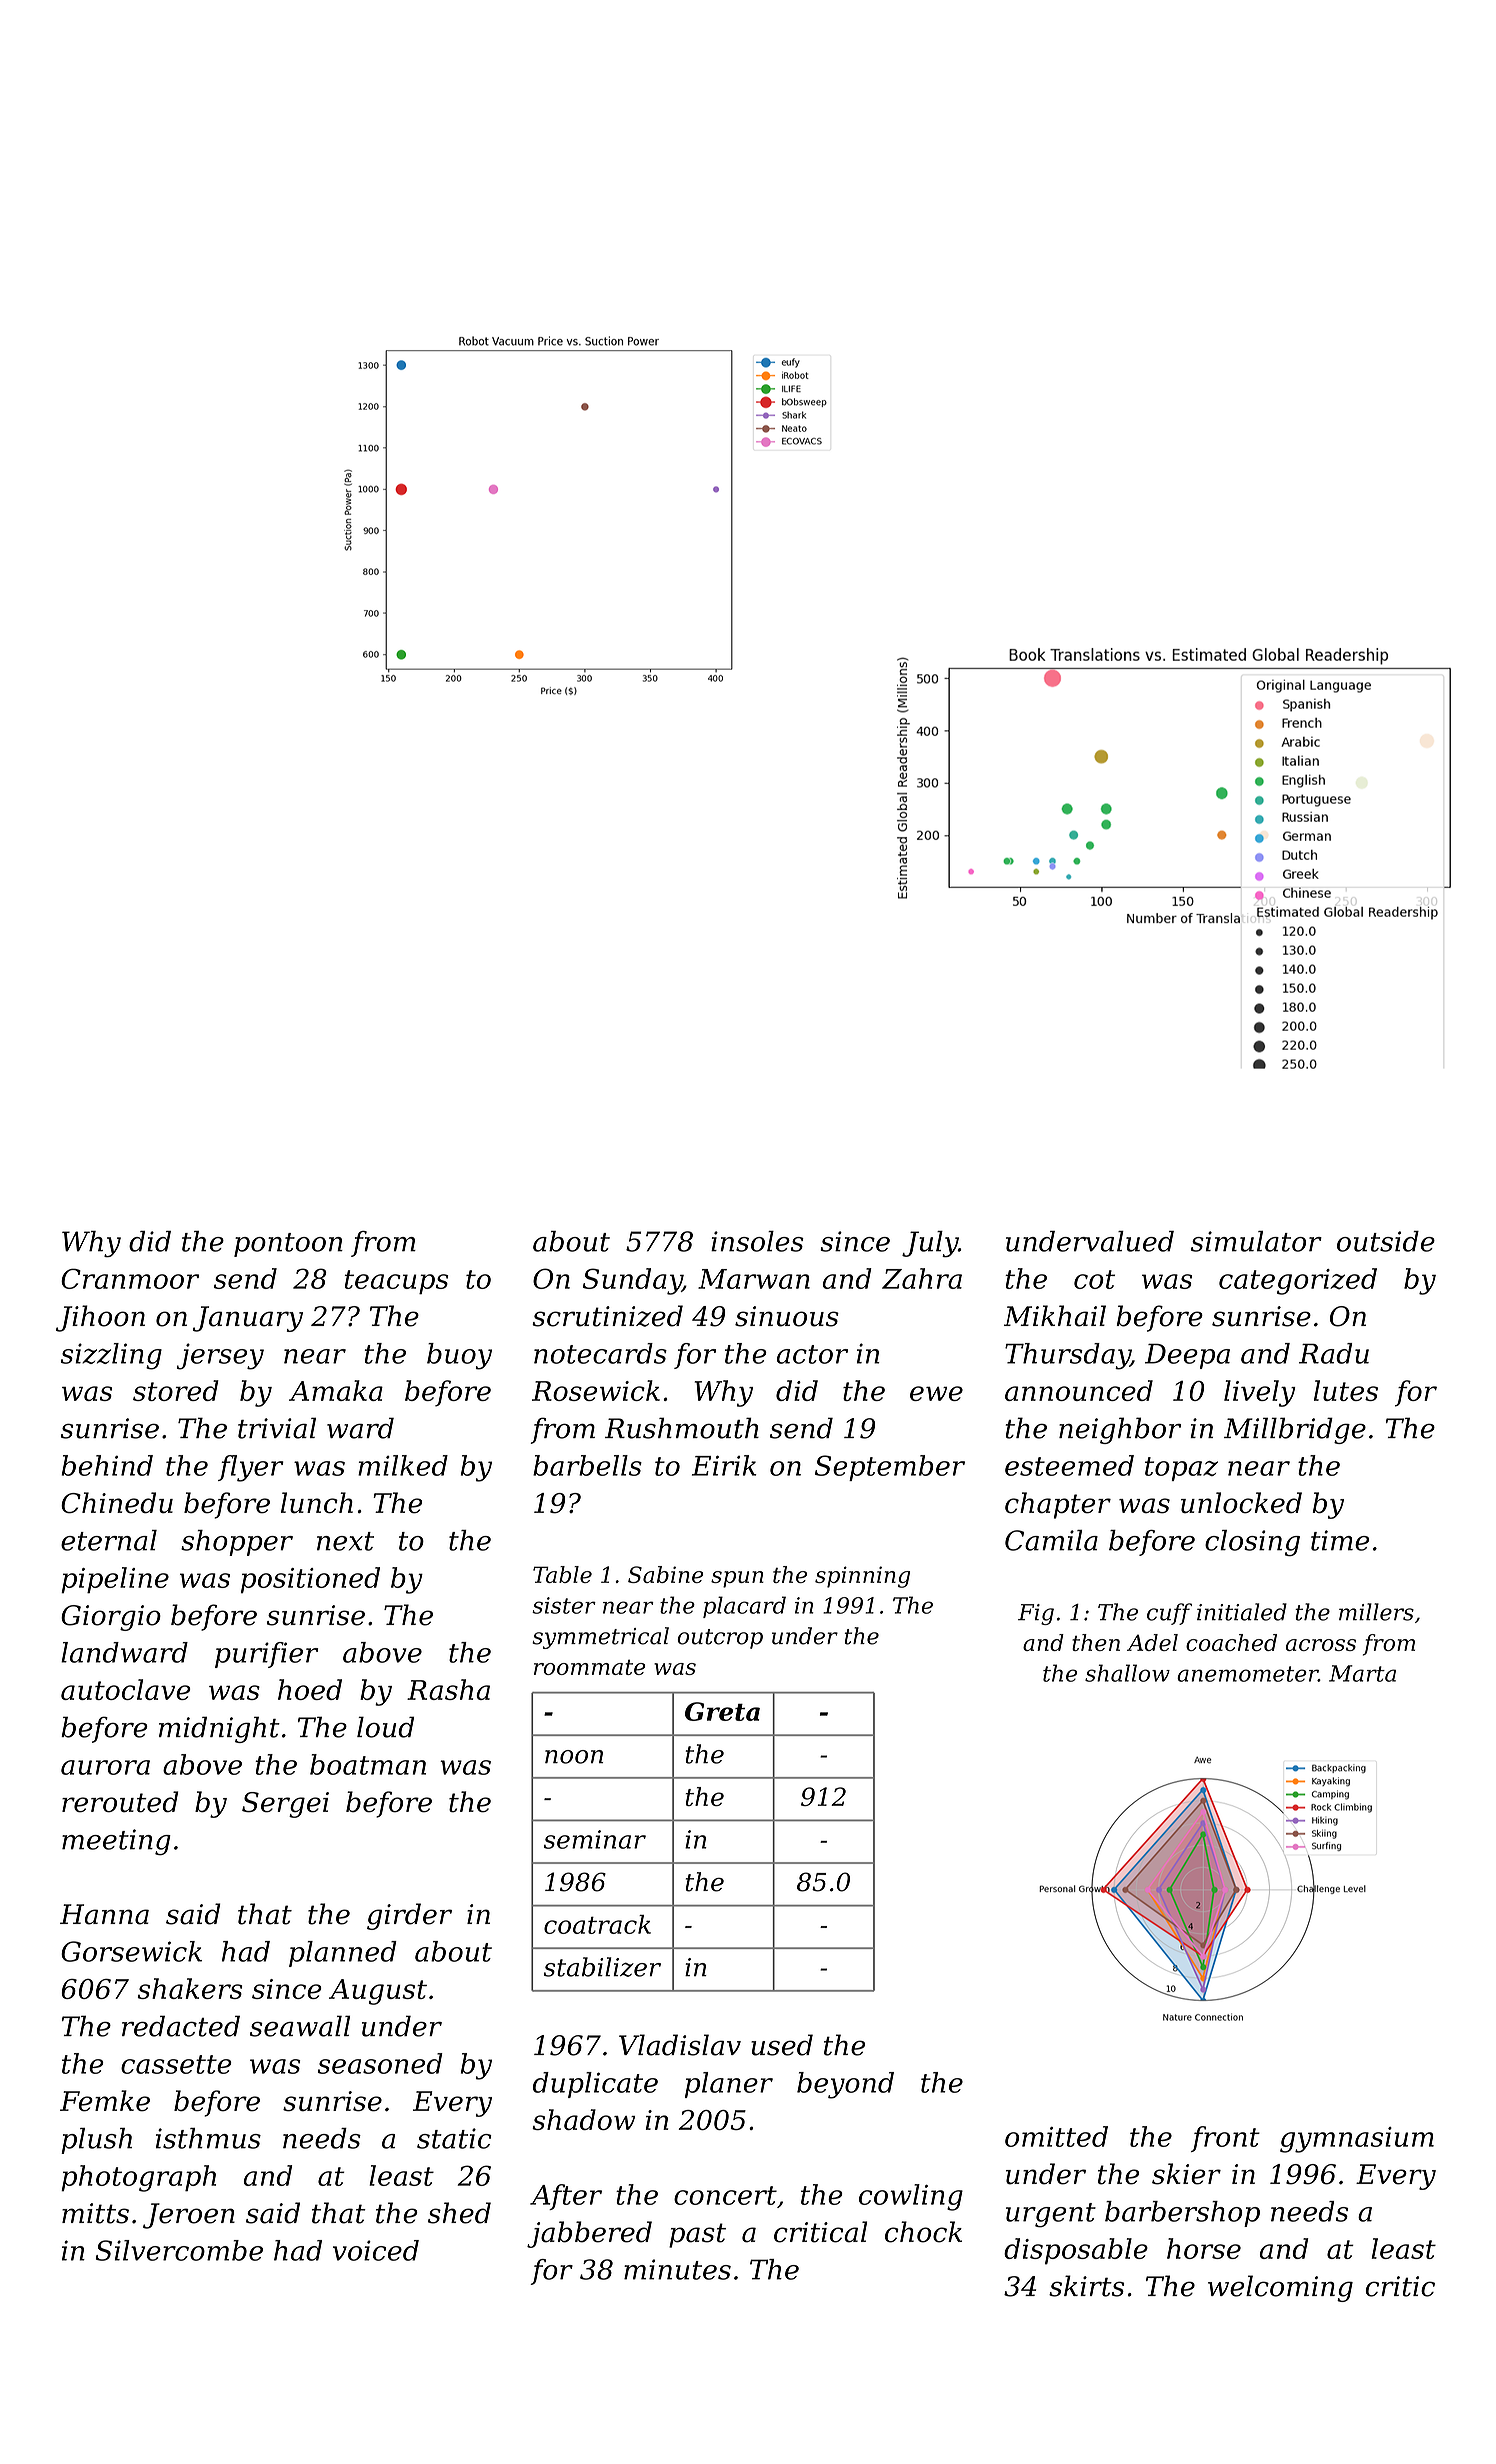  I want to click on meeting, so click(116, 1842).
